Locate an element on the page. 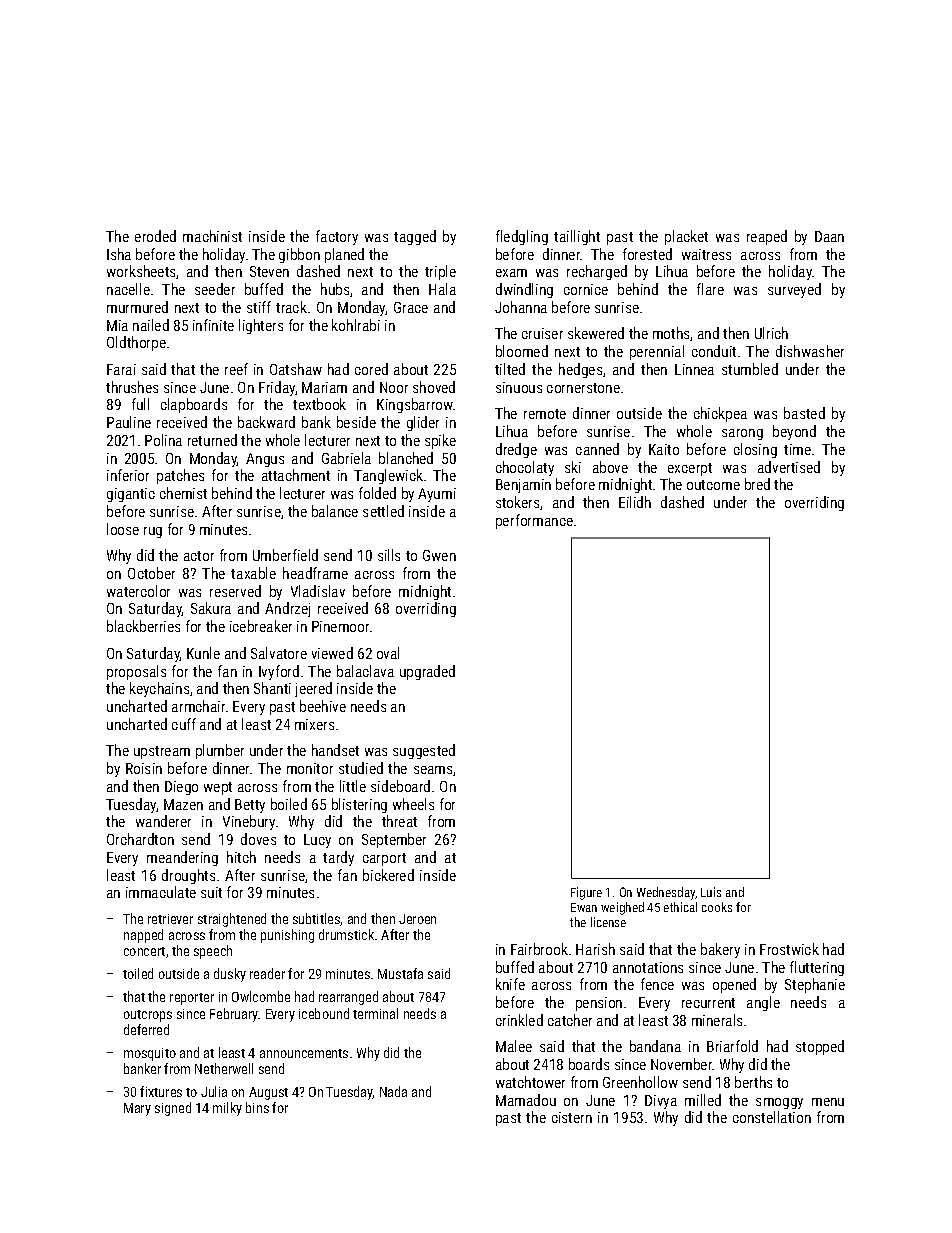 This image has width=952, height=1233. placket is located at coordinates (686, 237).
